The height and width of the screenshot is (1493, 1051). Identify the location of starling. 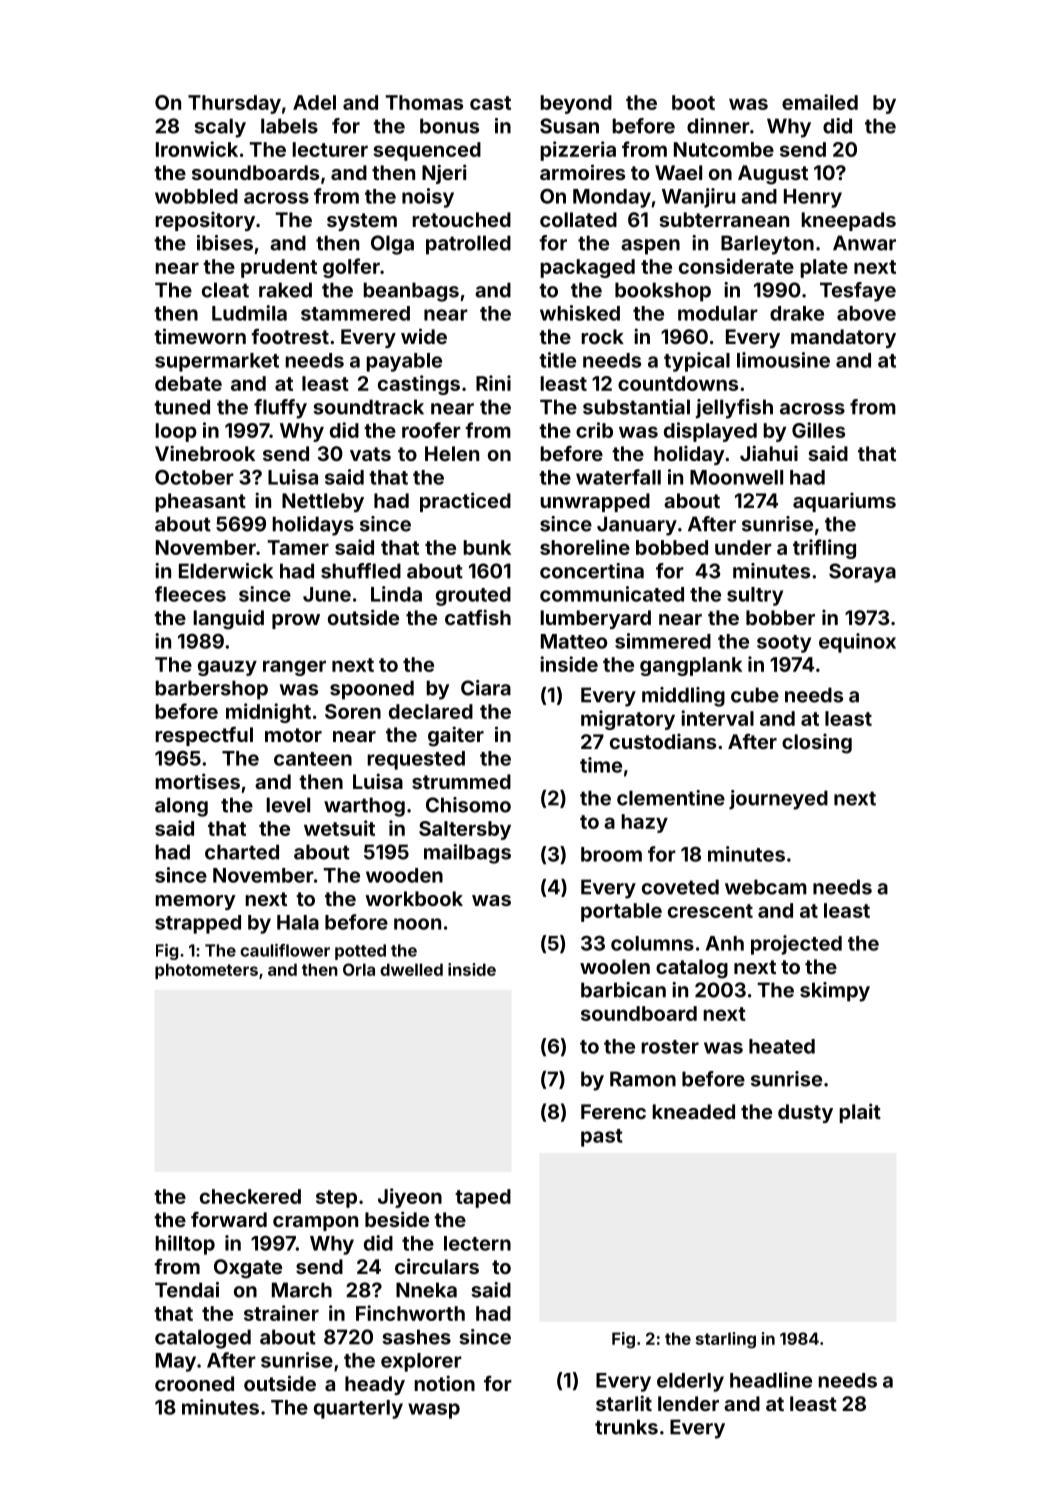
(726, 1340).
